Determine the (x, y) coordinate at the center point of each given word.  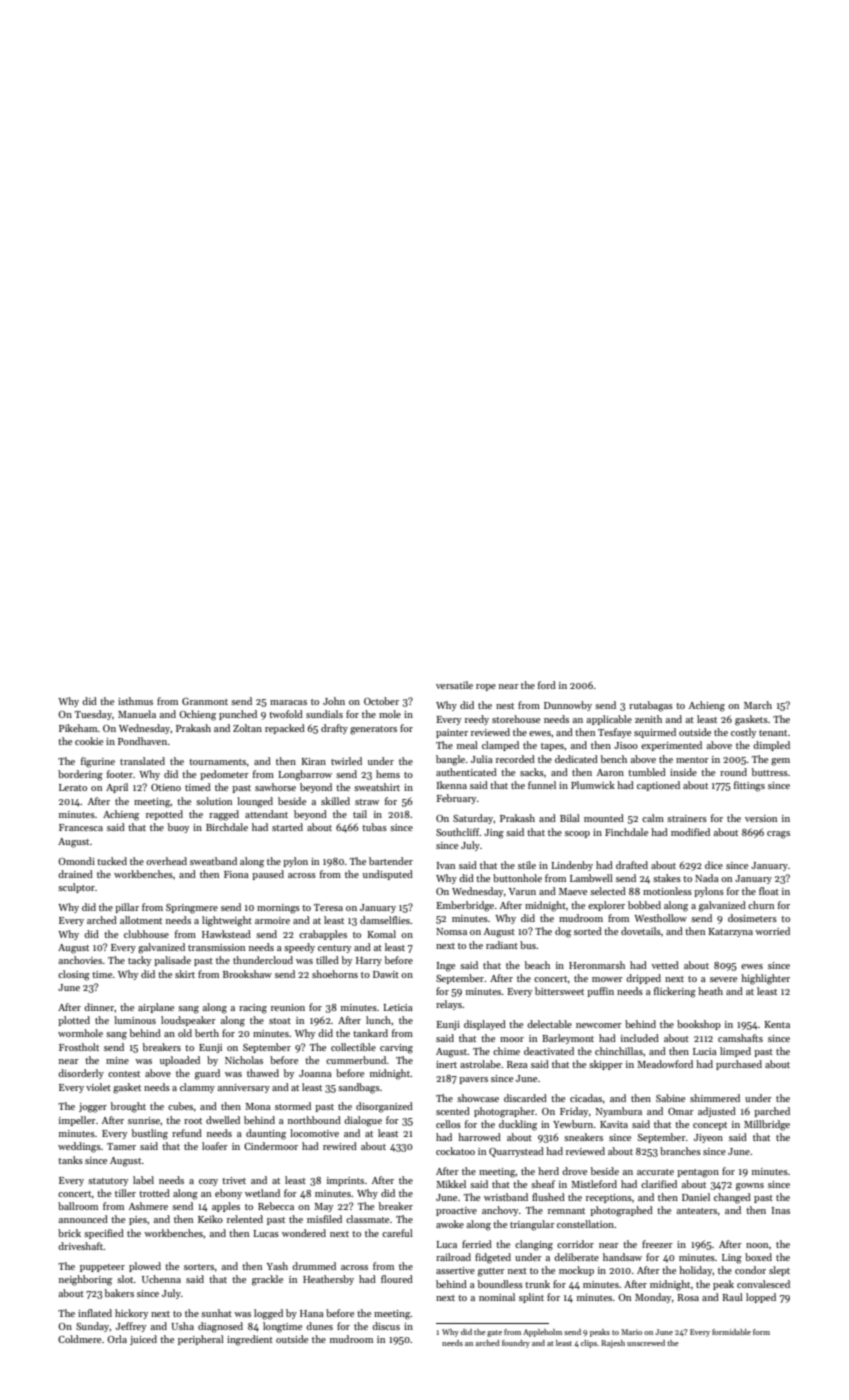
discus (386, 1326)
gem (780, 762)
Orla (117, 1339)
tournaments (217, 762)
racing (253, 1009)
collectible (353, 1047)
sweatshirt (377, 787)
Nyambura (619, 1112)
